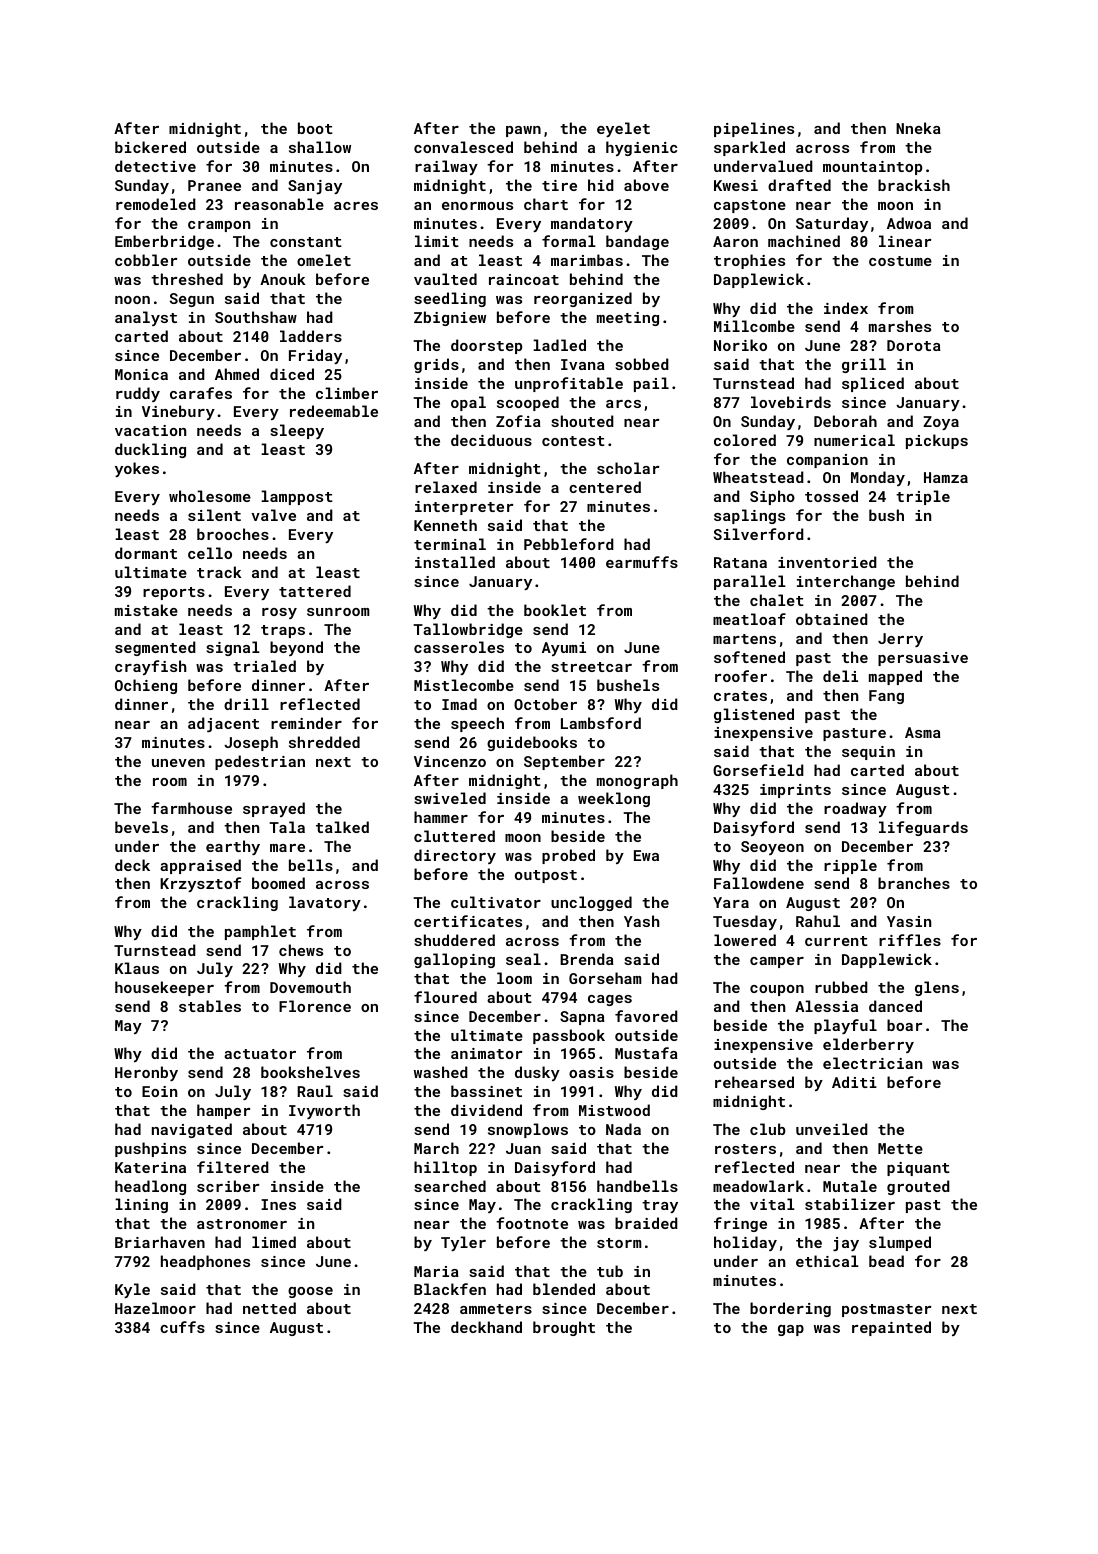 The width and height of the screenshot is (1098, 1554). I want to click on cuffs, so click(182, 1327).
